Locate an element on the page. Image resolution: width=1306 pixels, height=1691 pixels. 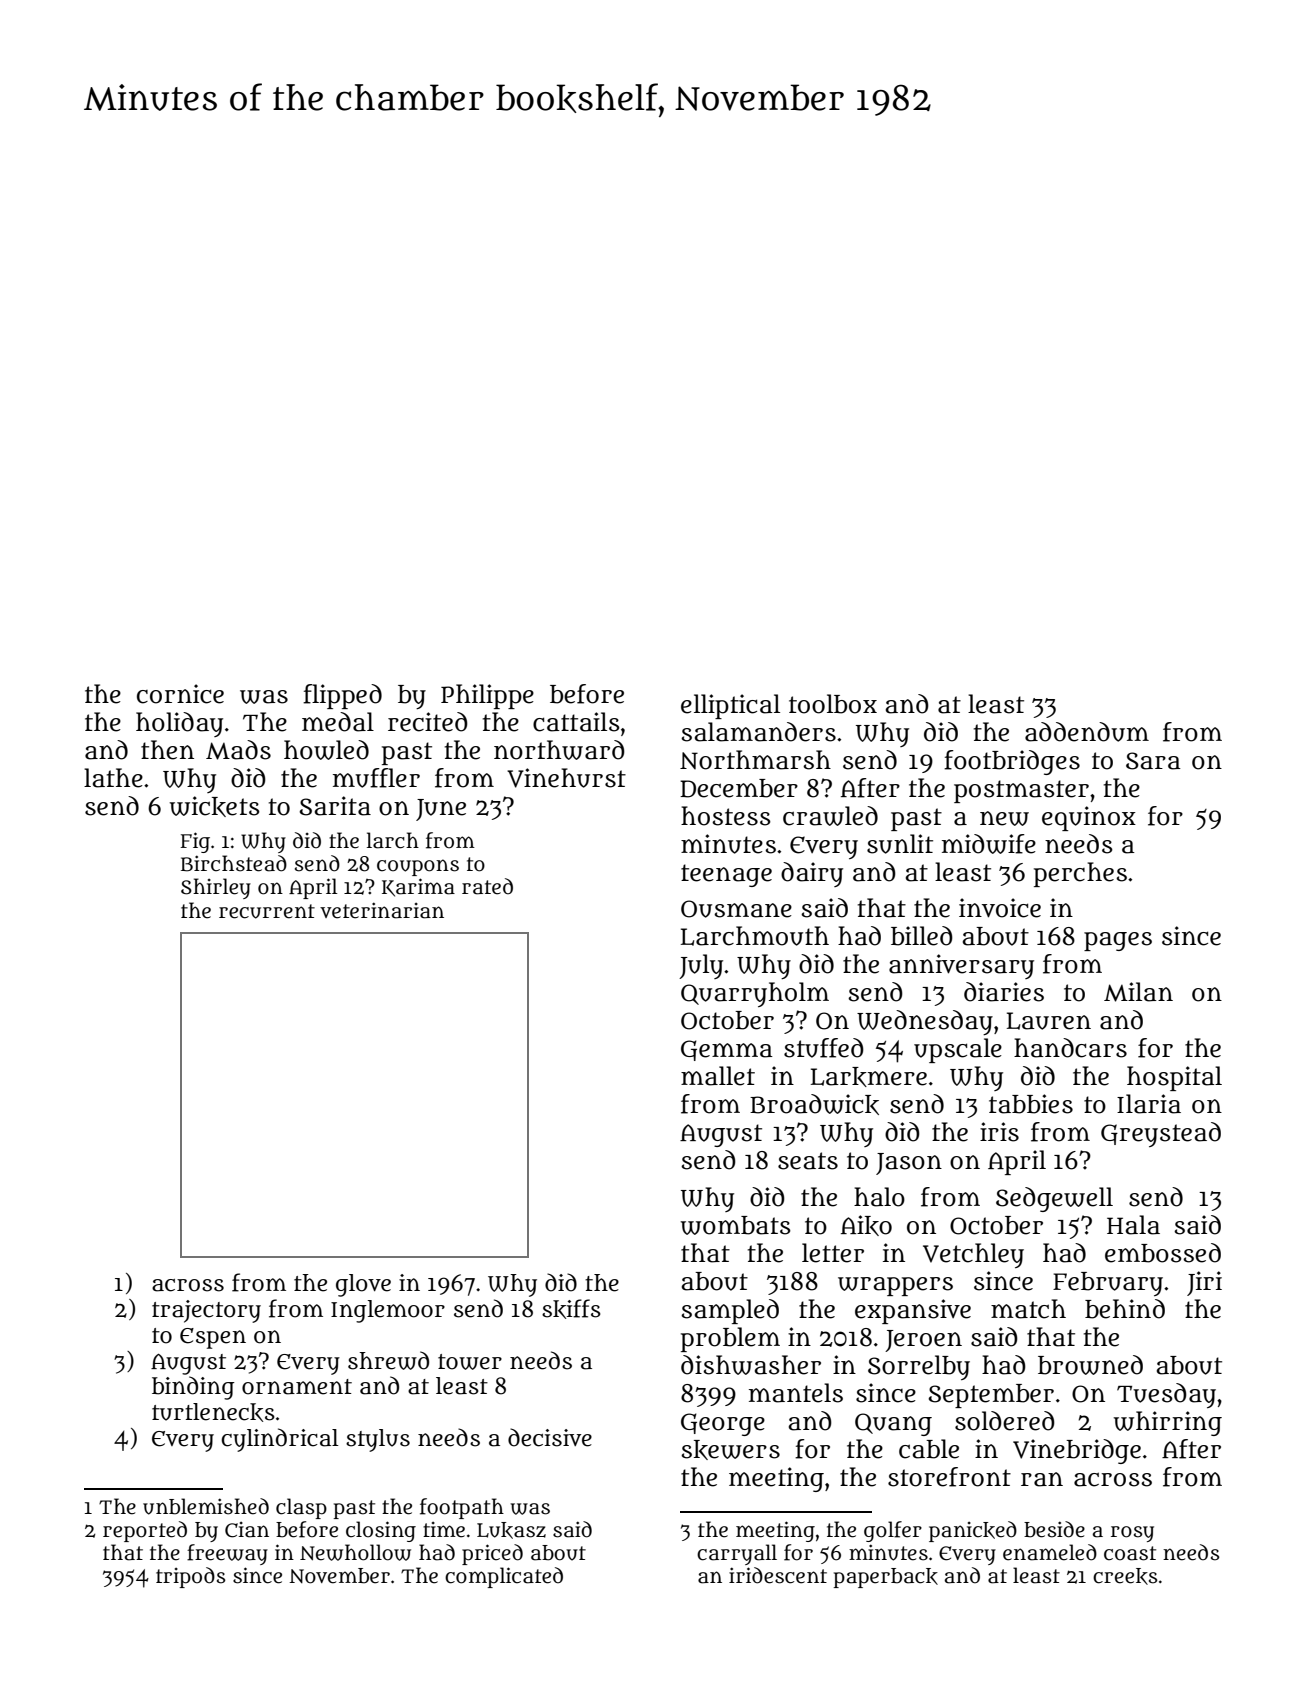
binding is located at coordinates (193, 1388).
